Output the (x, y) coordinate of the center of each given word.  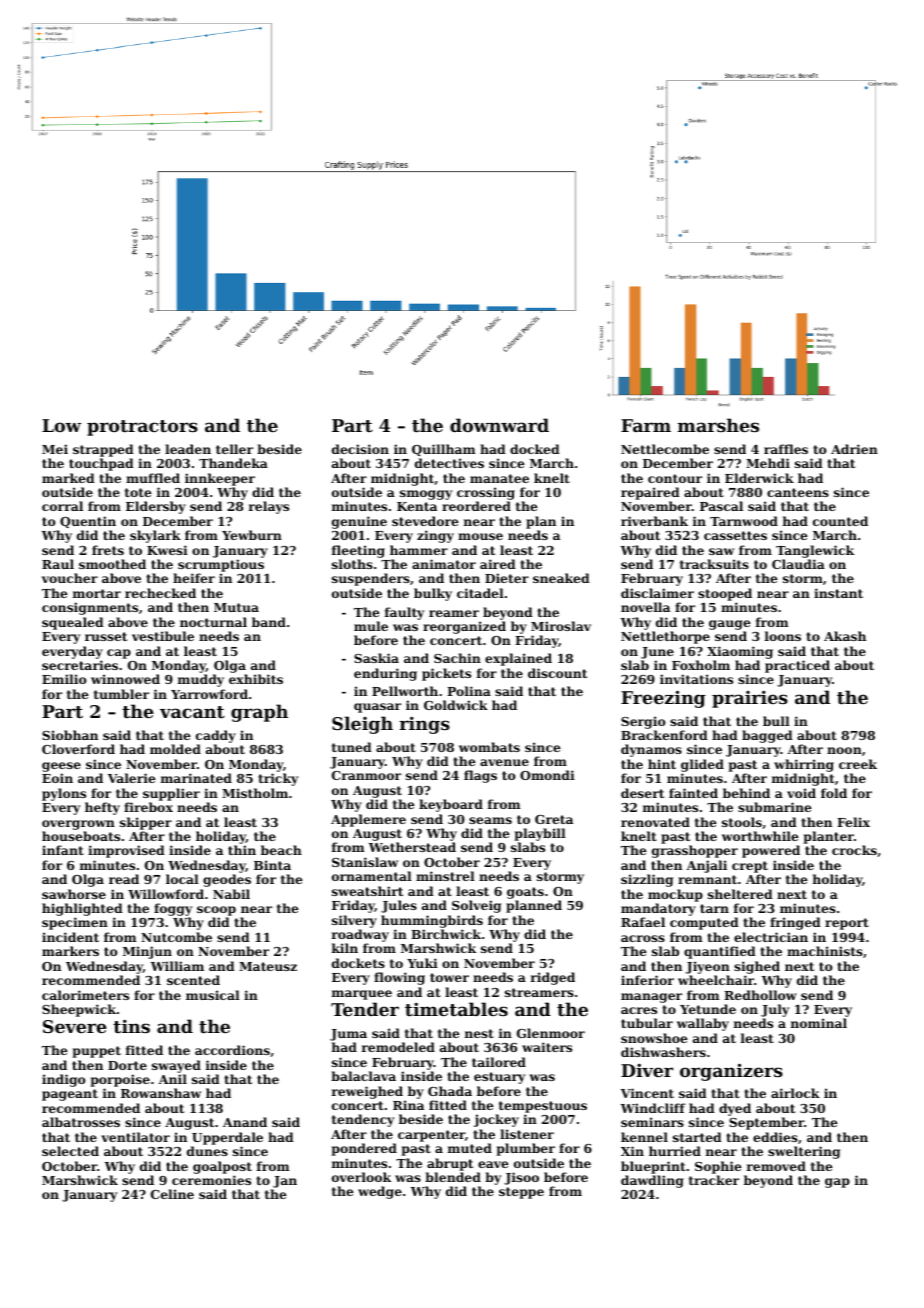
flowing (399, 978)
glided (702, 765)
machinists (825, 951)
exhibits (256, 679)
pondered (364, 1149)
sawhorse (74, 894)
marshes (718, 425)
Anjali (706, 866)
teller (234, 449)
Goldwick (456, 705)
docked (535, 449)
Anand (245, 1122)
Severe (75, 1026)
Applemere (368, 820)
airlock (795, 1093)
